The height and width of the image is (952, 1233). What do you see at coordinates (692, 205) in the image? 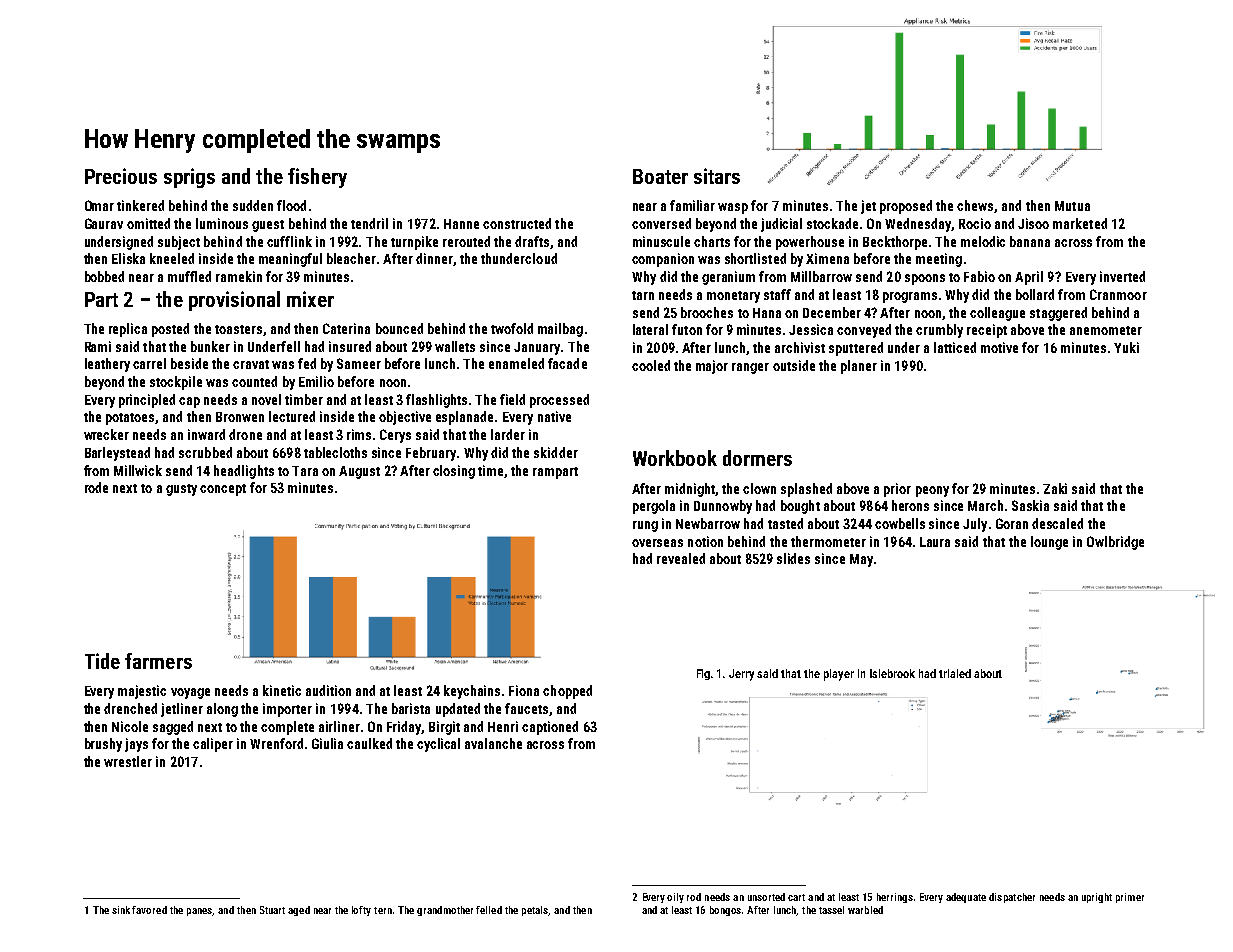
I see `familiar` at bounding box center [692, 205].
